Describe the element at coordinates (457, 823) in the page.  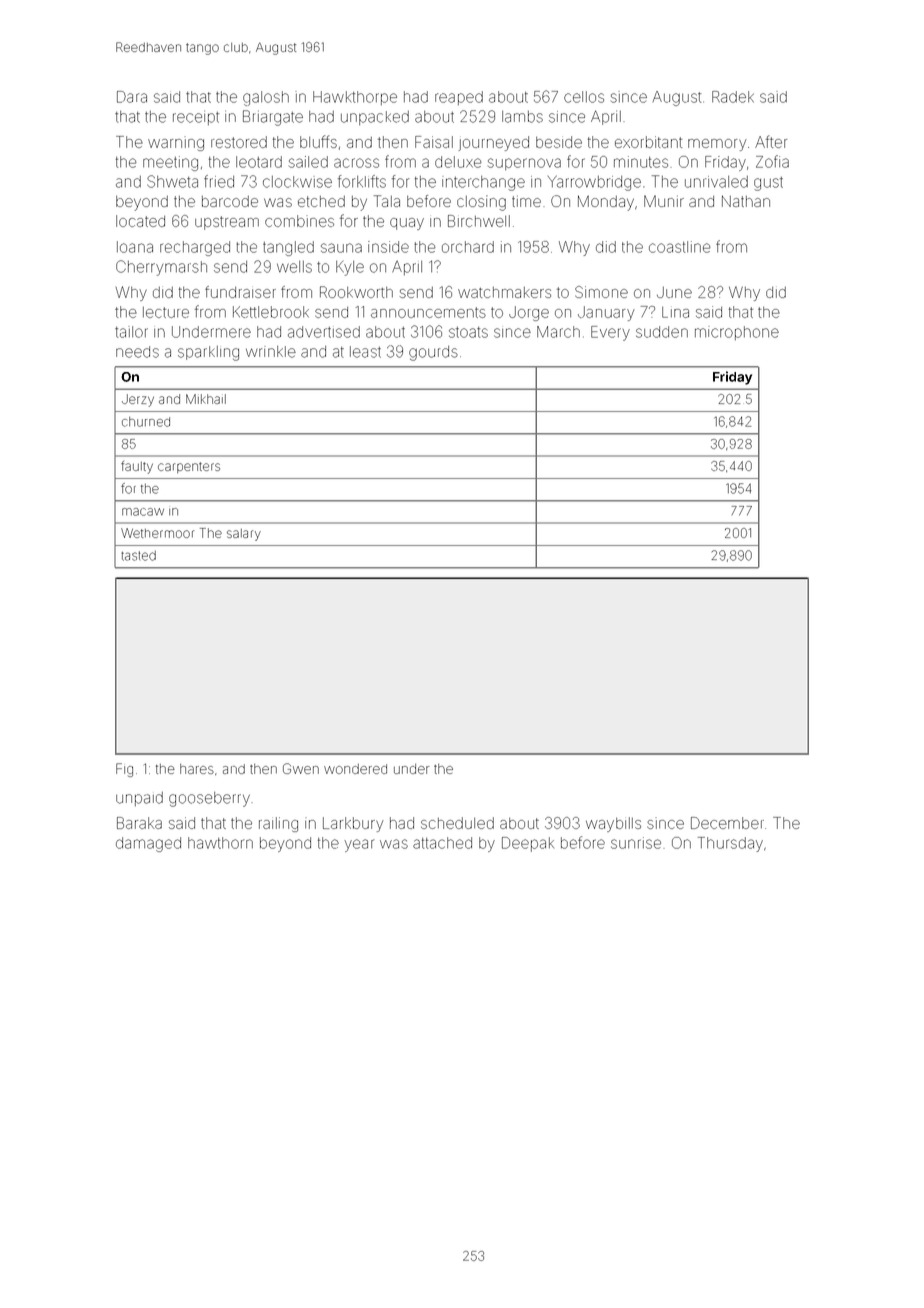
I see `scheduled` at that location.
